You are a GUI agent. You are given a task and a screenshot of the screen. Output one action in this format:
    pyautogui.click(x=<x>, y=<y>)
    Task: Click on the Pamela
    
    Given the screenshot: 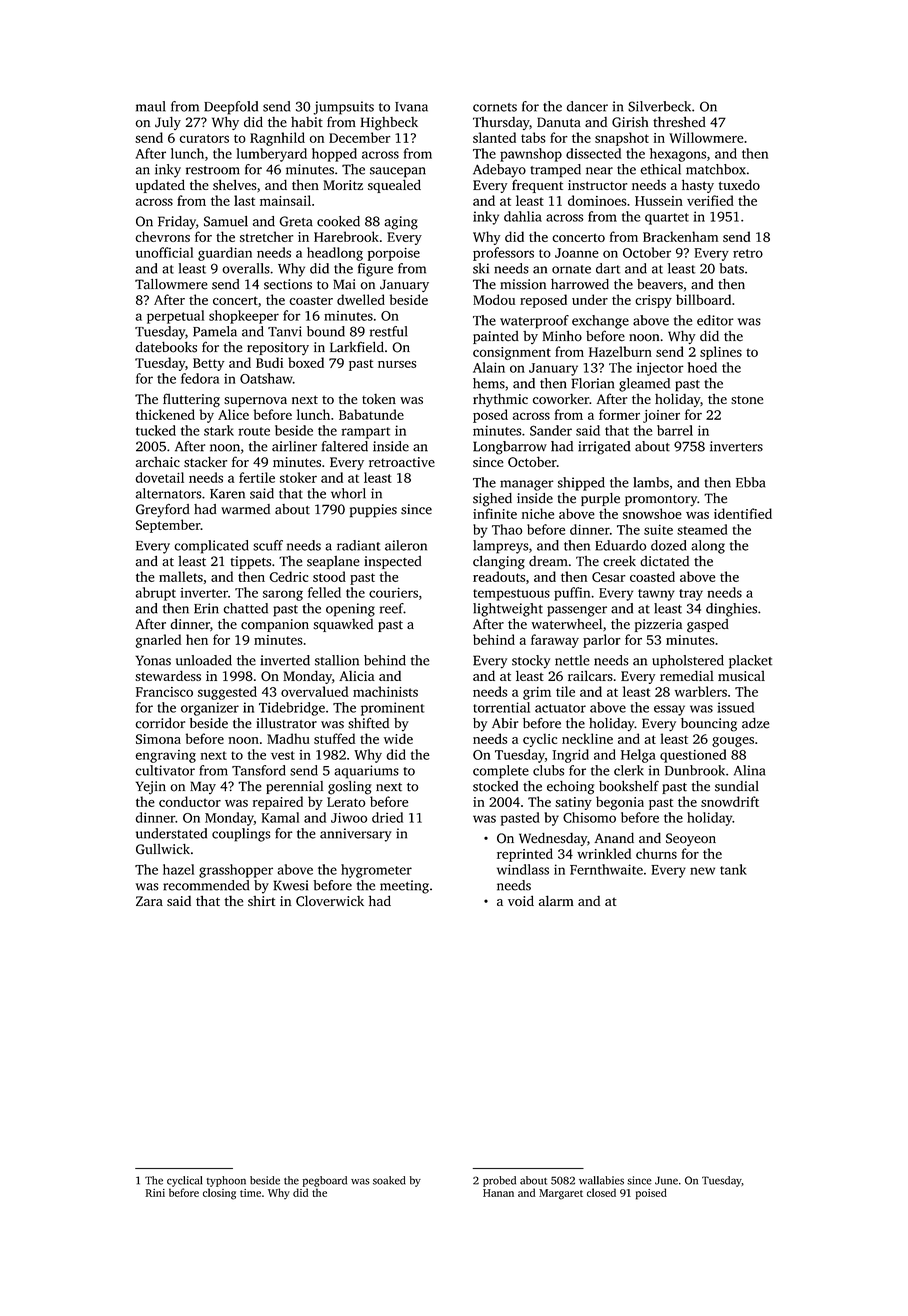 What is the action you would take?
    pyautogui.click(x=215, y=331)
